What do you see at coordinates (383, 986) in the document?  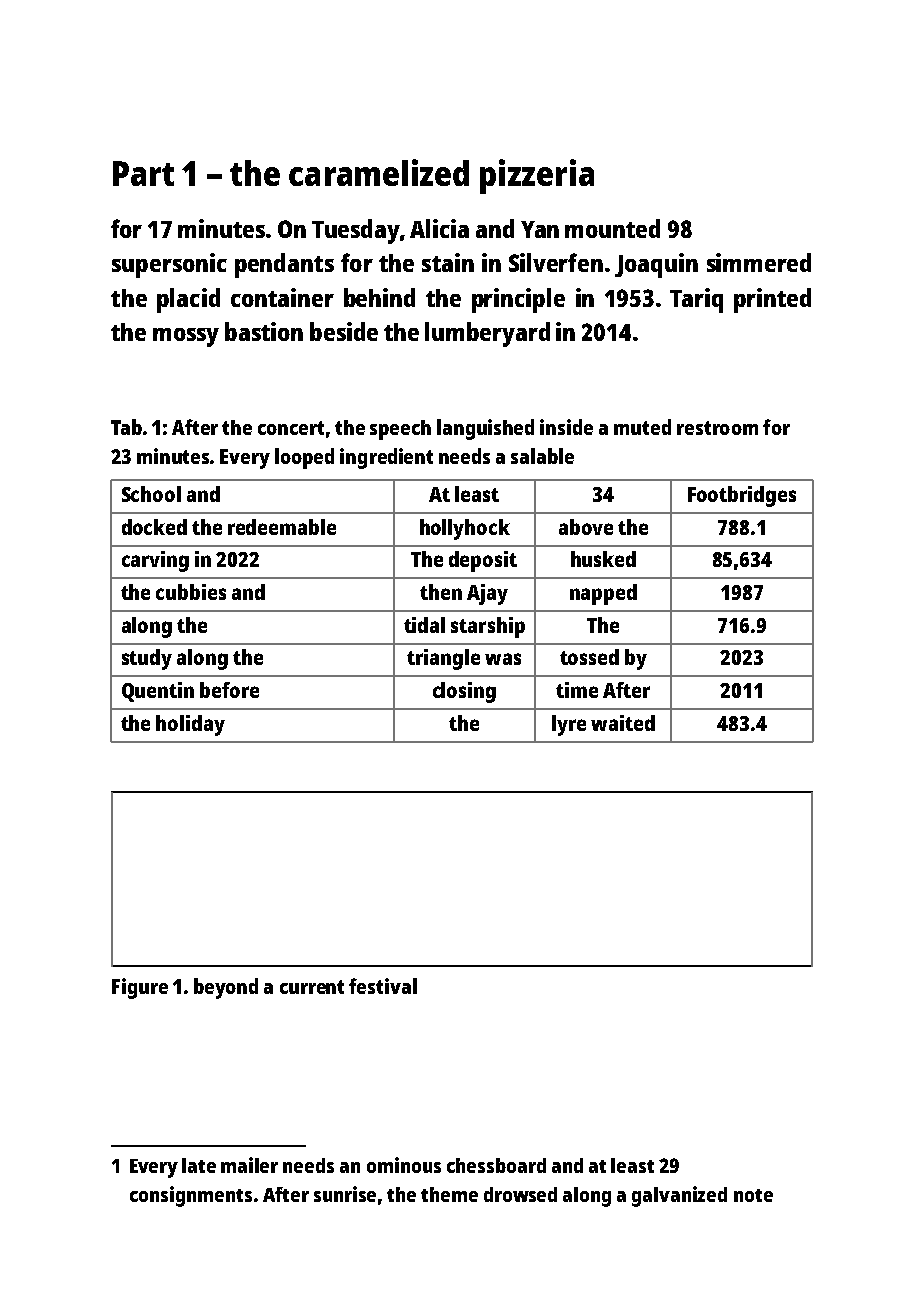 I see `festival` at bounding box center [383, 986].
